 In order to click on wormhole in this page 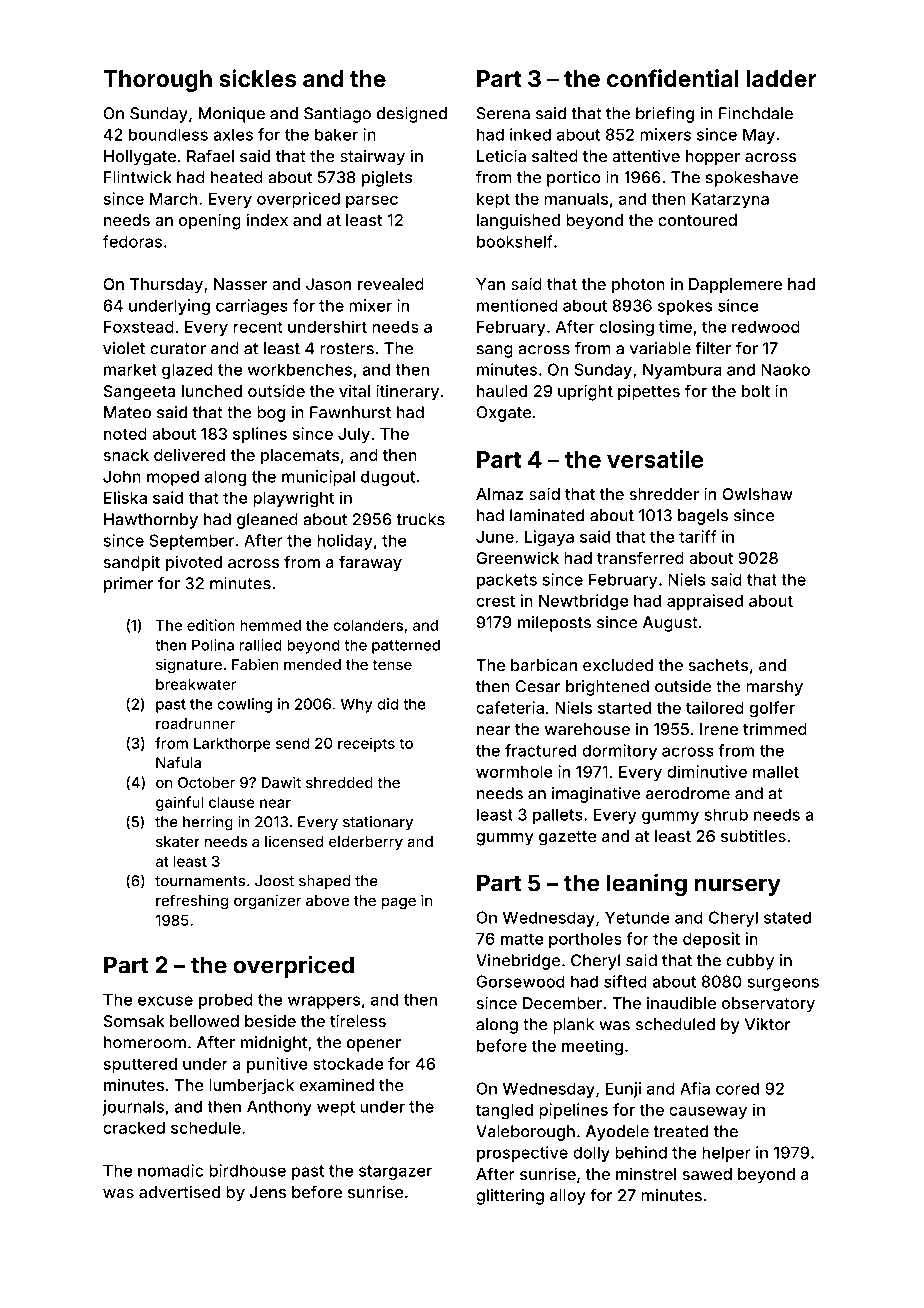, I will do `click(514, 772)`.
